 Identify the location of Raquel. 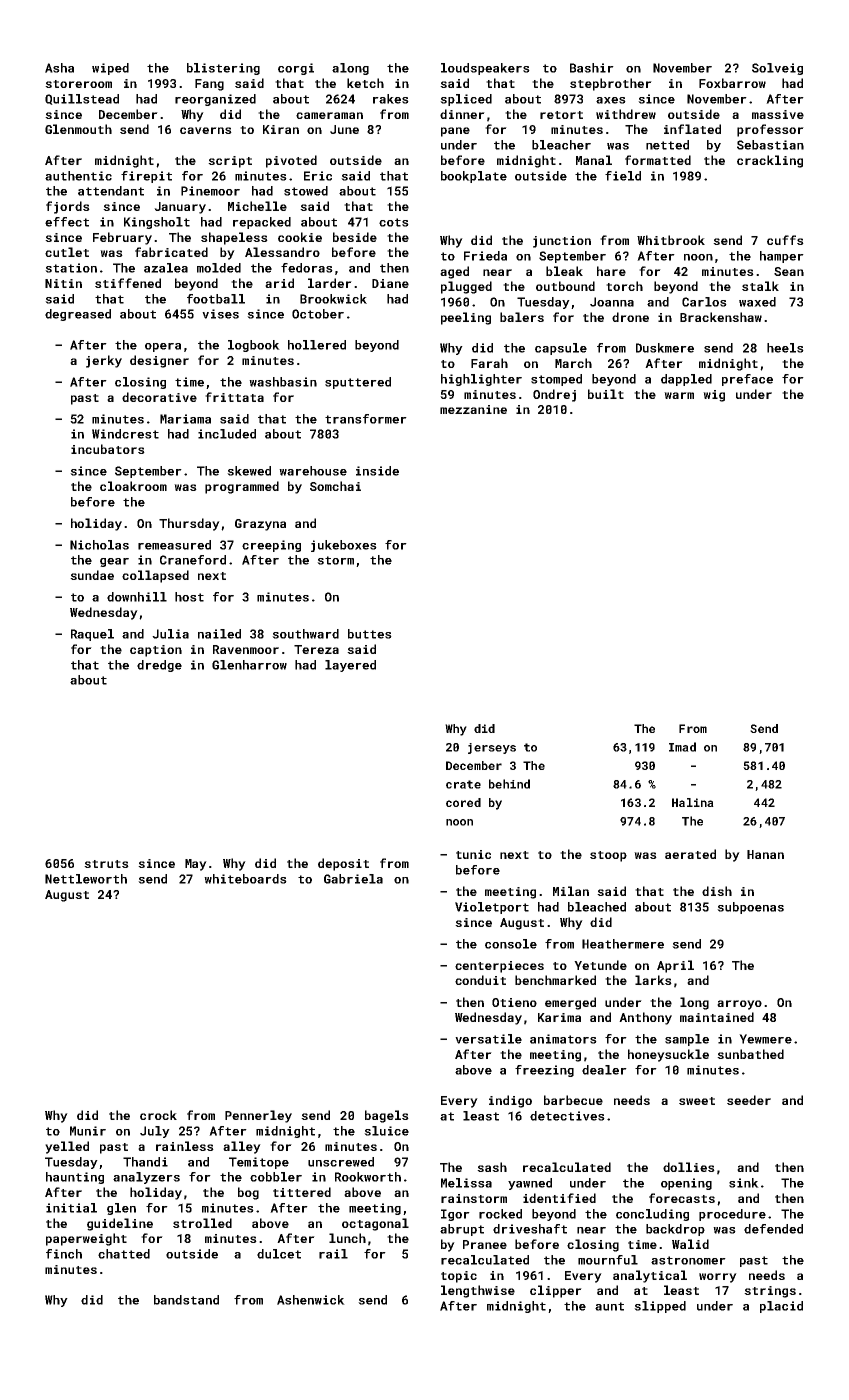
(92, 635).
